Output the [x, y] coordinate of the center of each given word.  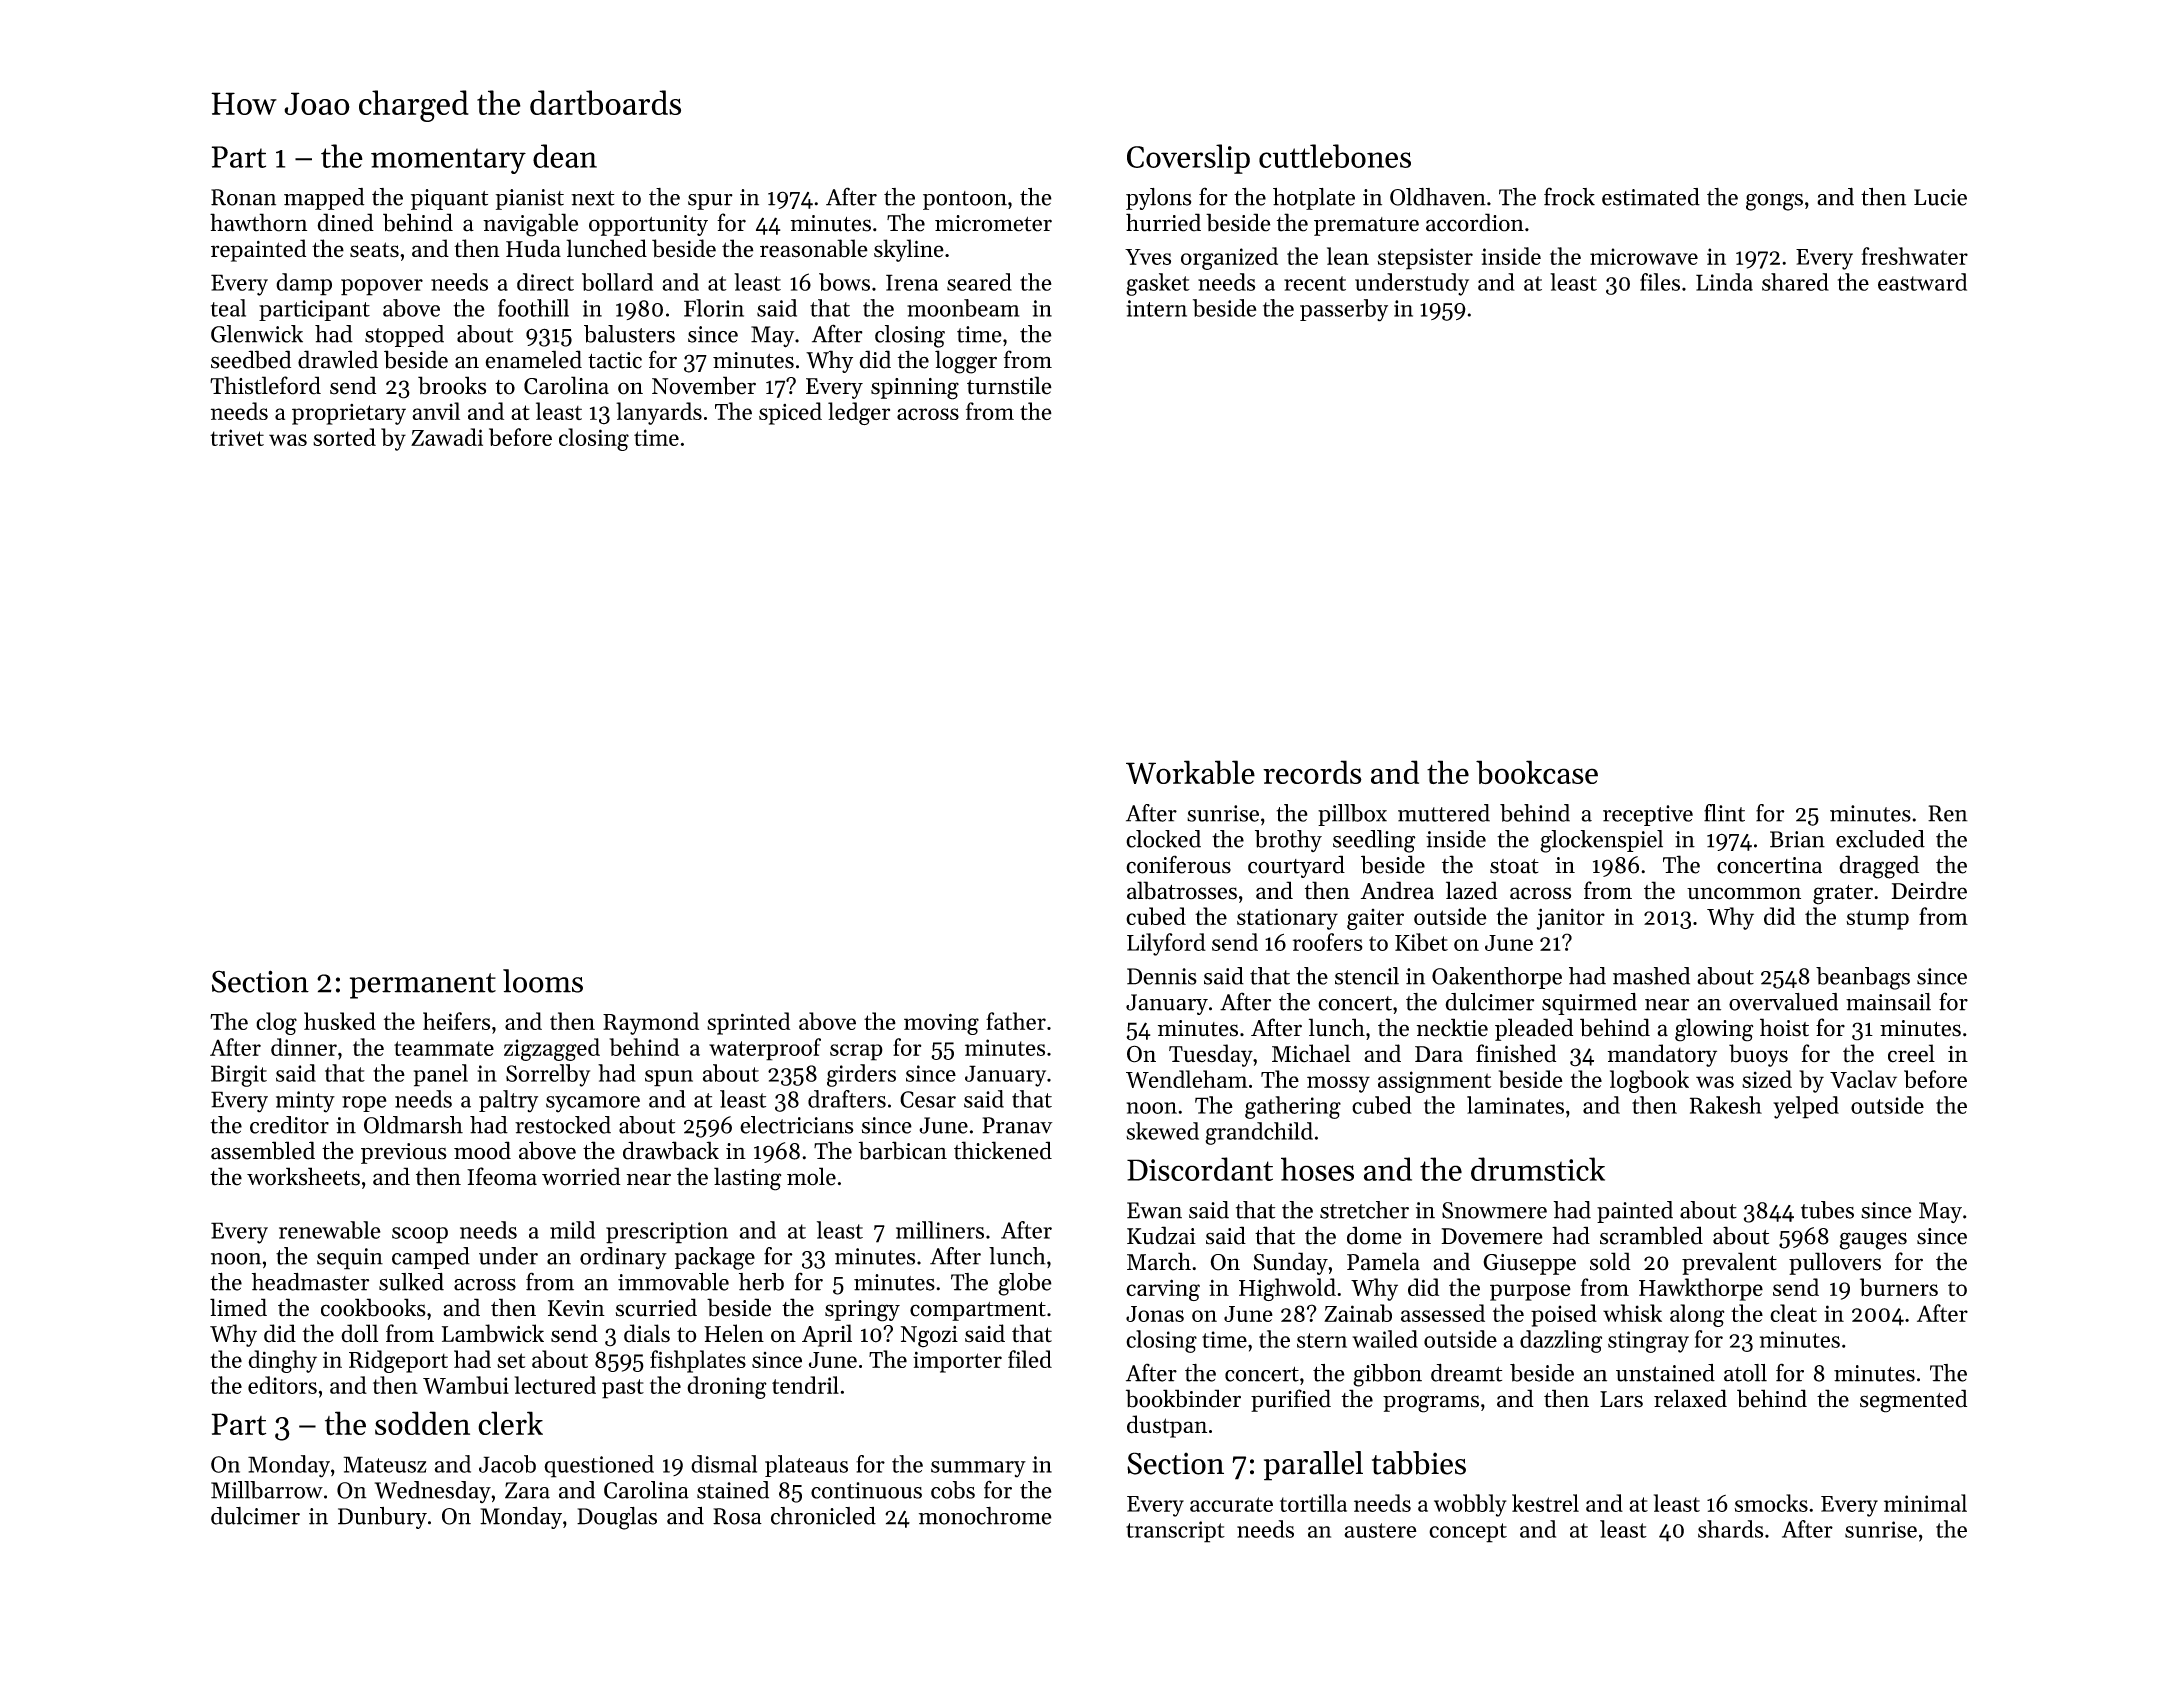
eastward [1922, 282]
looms [543, 981]
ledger [859, 413]
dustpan [1167, 1426]
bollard [617, 282]
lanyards [659, 413]
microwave [1644, 256]
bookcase [1537, 772]
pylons [1158, 199]
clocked [1163, 839]
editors [282, 1385]
